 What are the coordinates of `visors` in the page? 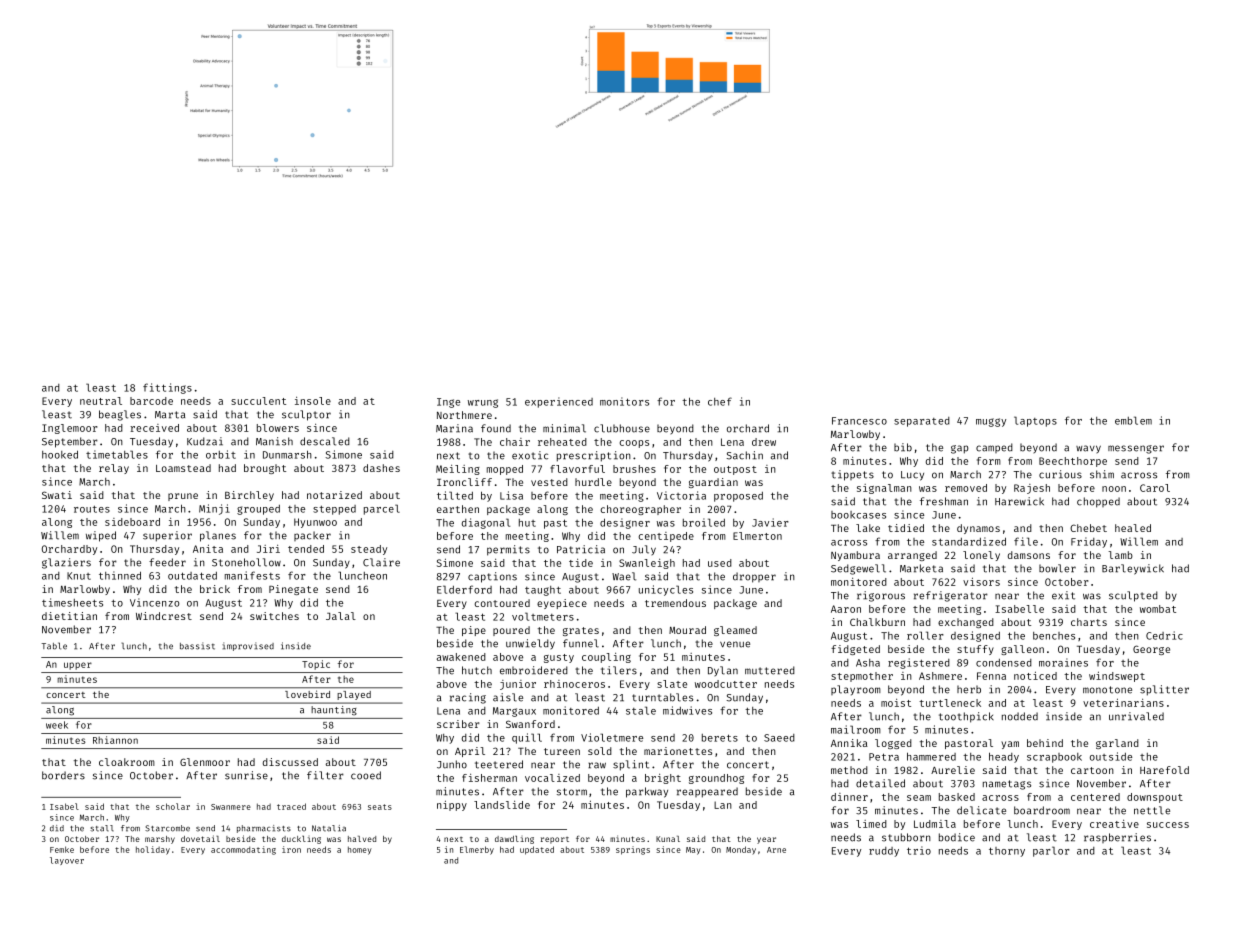 It's located at (981, 582).
